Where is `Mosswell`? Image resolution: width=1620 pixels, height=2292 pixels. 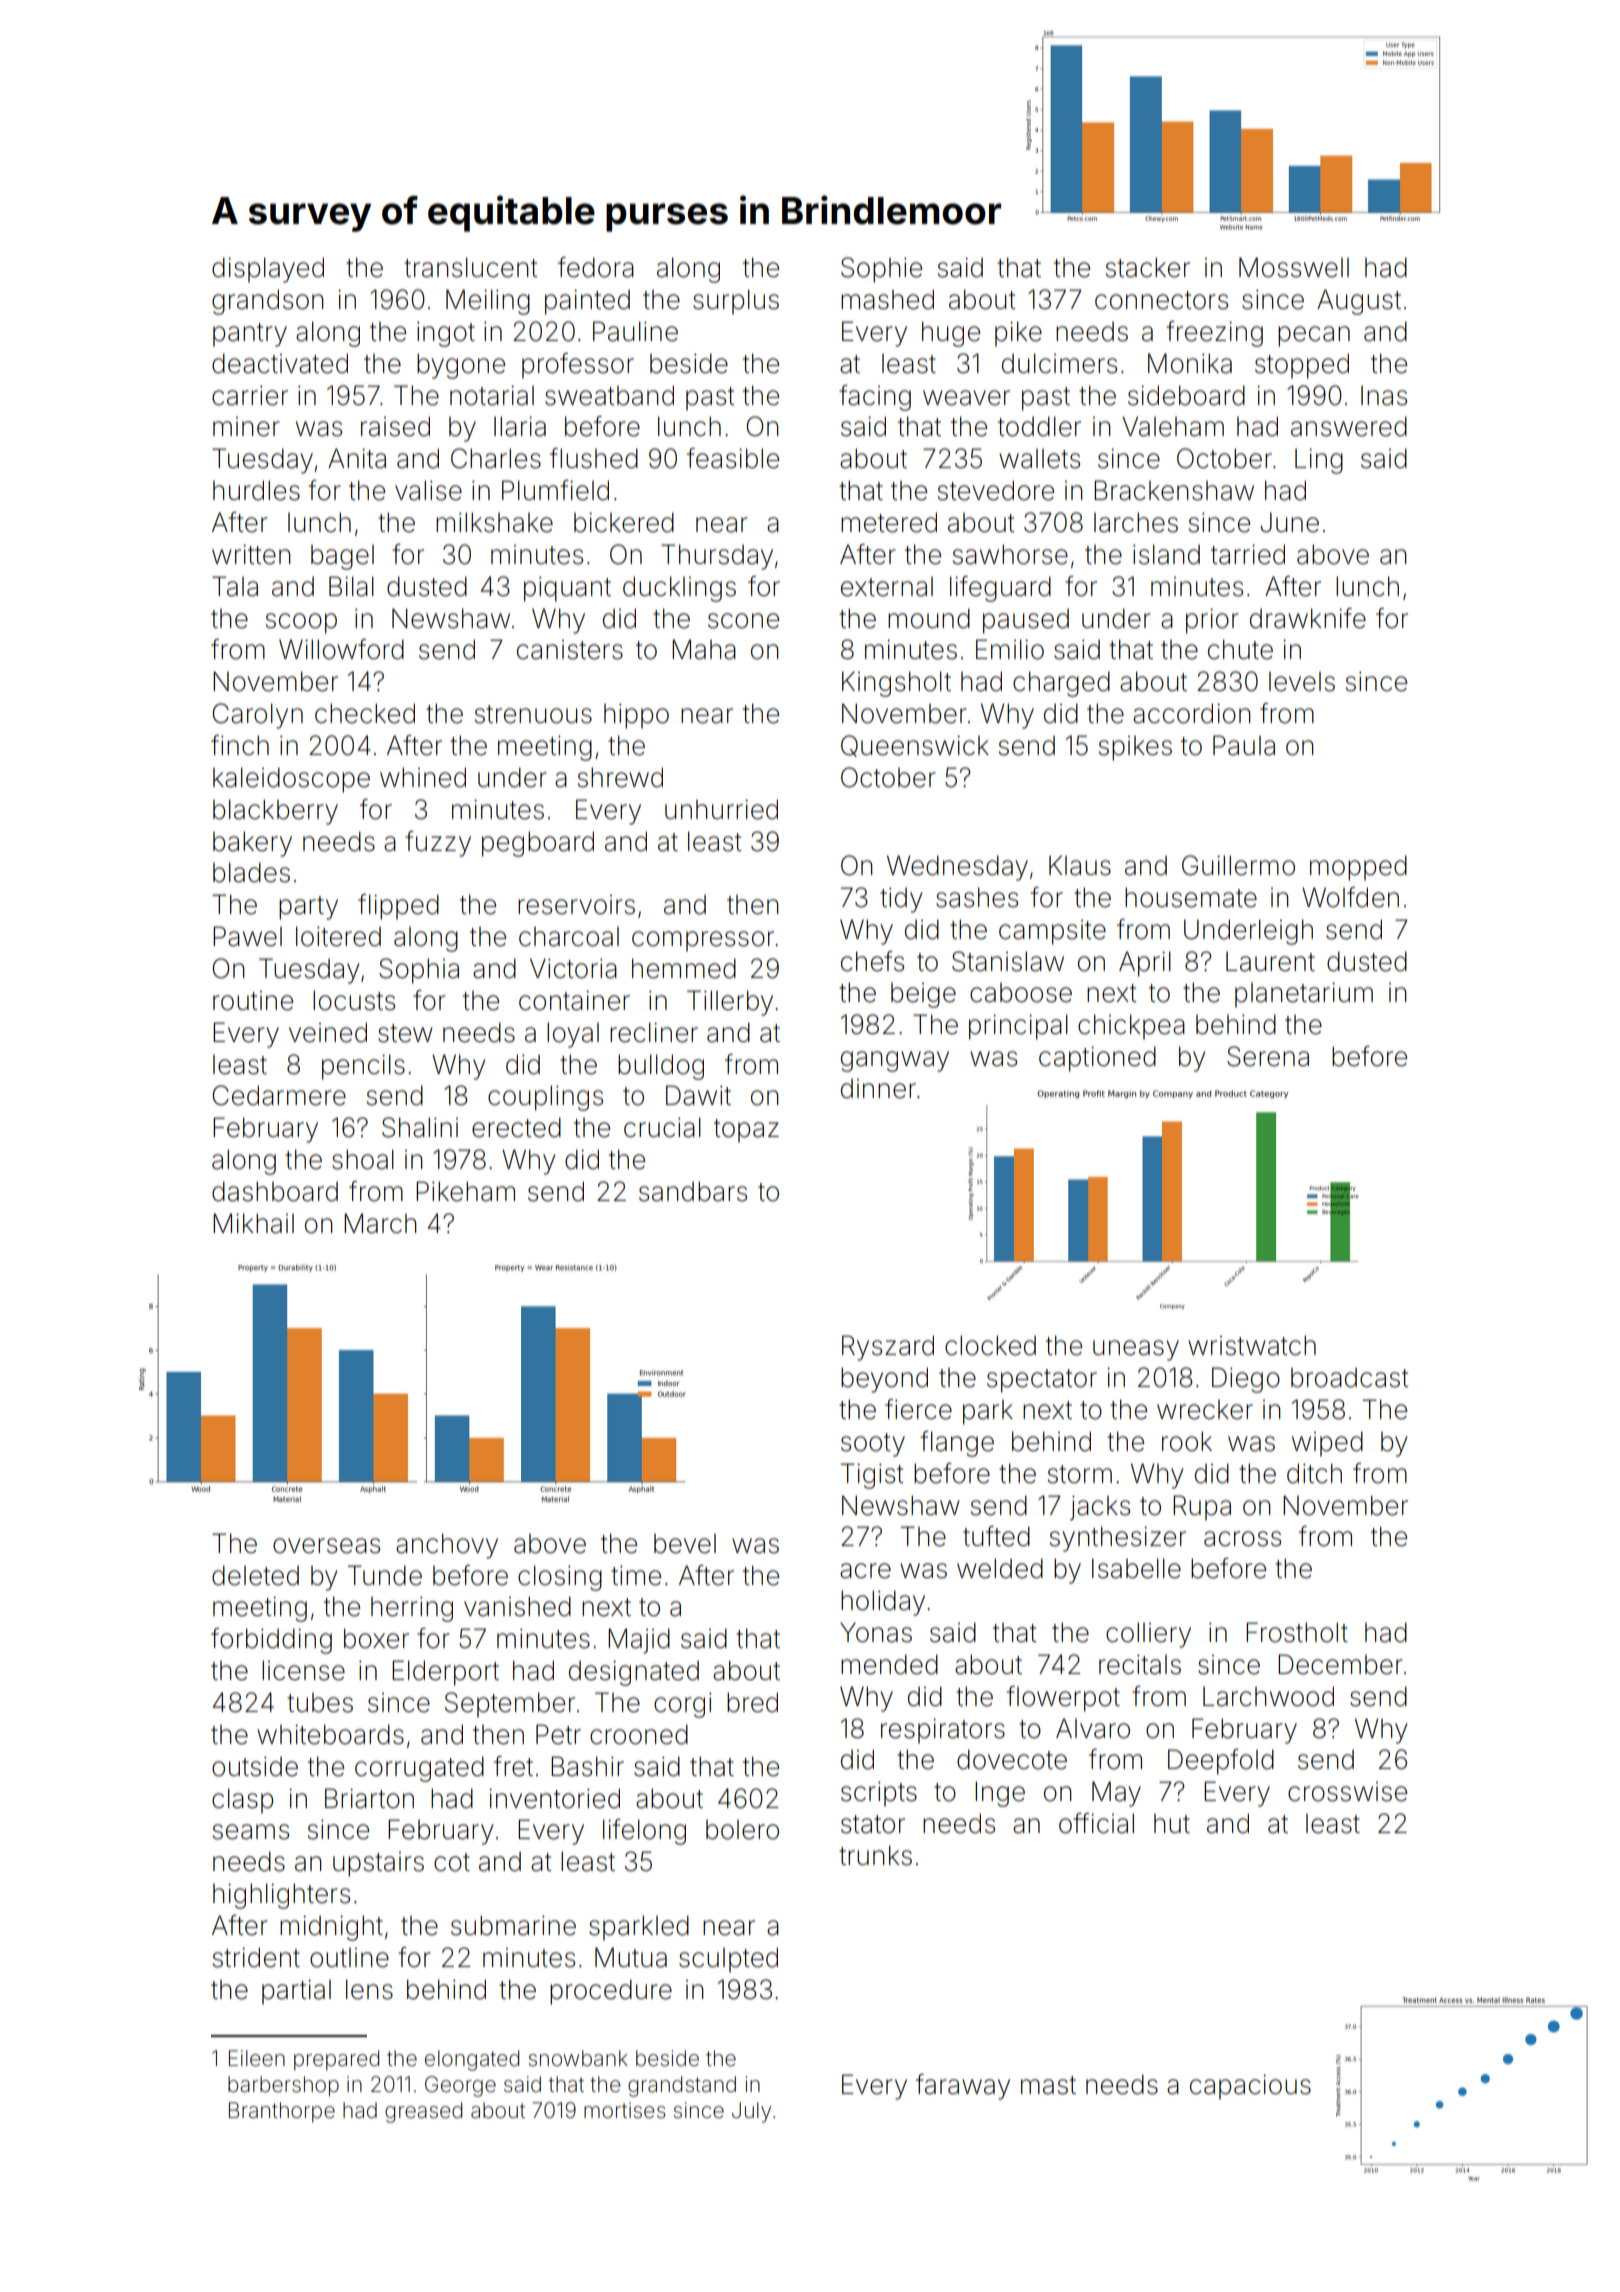
Mosswell is located at coordinates (1294, 267).
